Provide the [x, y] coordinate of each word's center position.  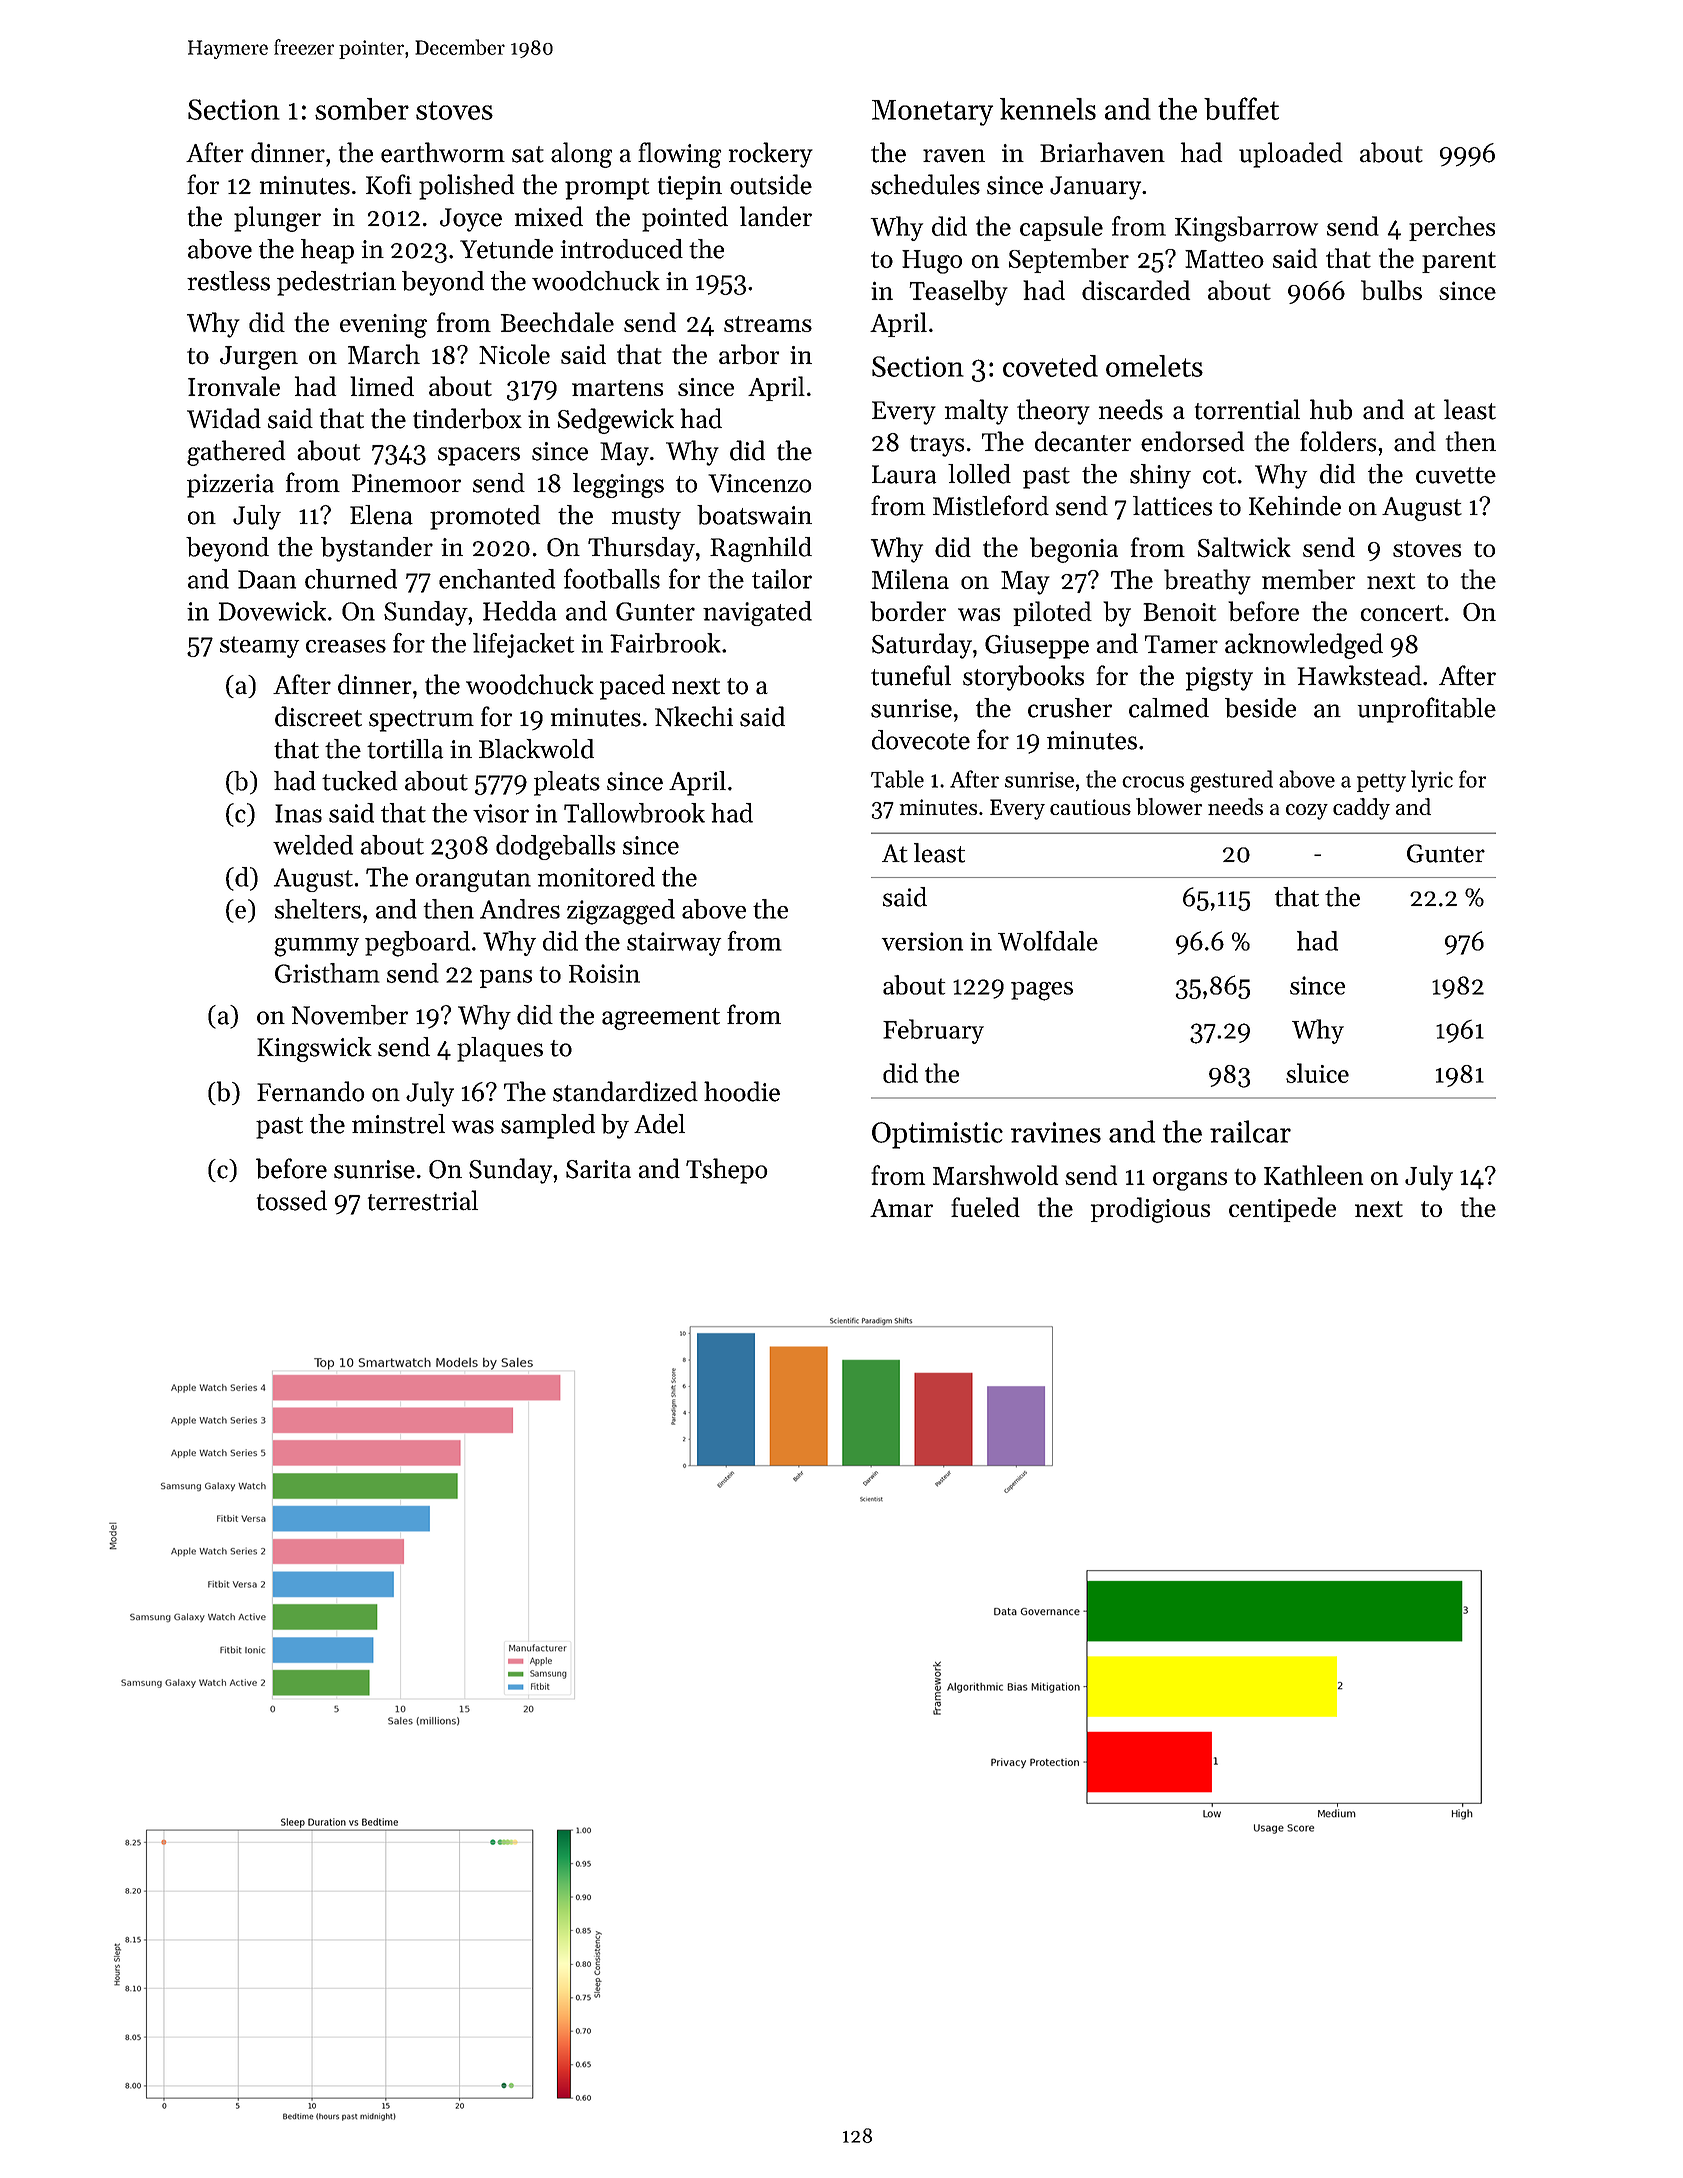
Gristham [327, 973]
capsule [1061, 228]
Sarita [598, 1169]
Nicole [514, 354]
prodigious [1150, 1210]
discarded [1136, 290]
